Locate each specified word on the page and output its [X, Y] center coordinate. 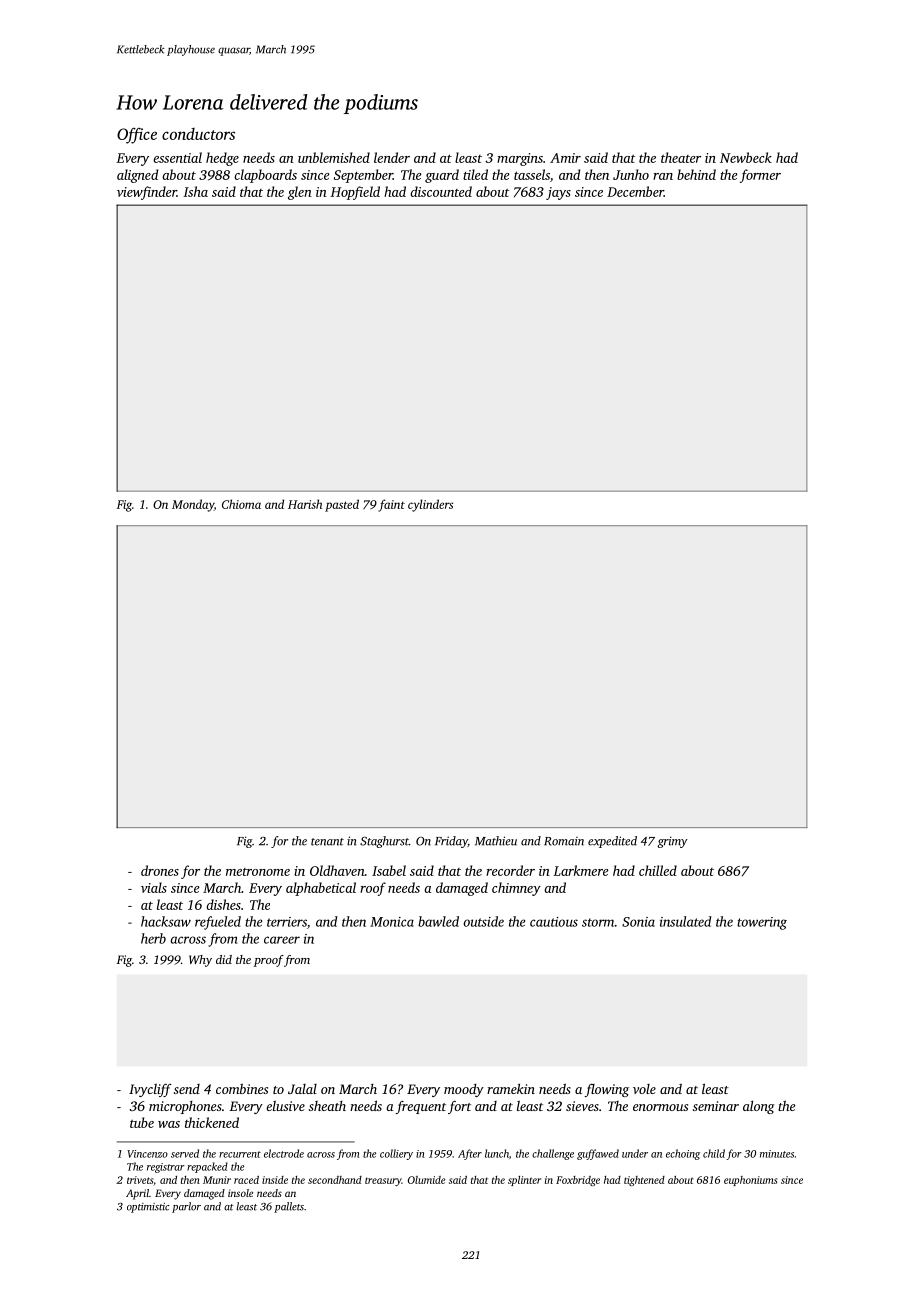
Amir [565, 158]
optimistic [148, 1208]
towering [762, 923]
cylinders [430, 505]
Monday [193, 505]
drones [160, 870]
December [635, 191]
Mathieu [496, 841]
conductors [198, 134]
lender [392, 157]
